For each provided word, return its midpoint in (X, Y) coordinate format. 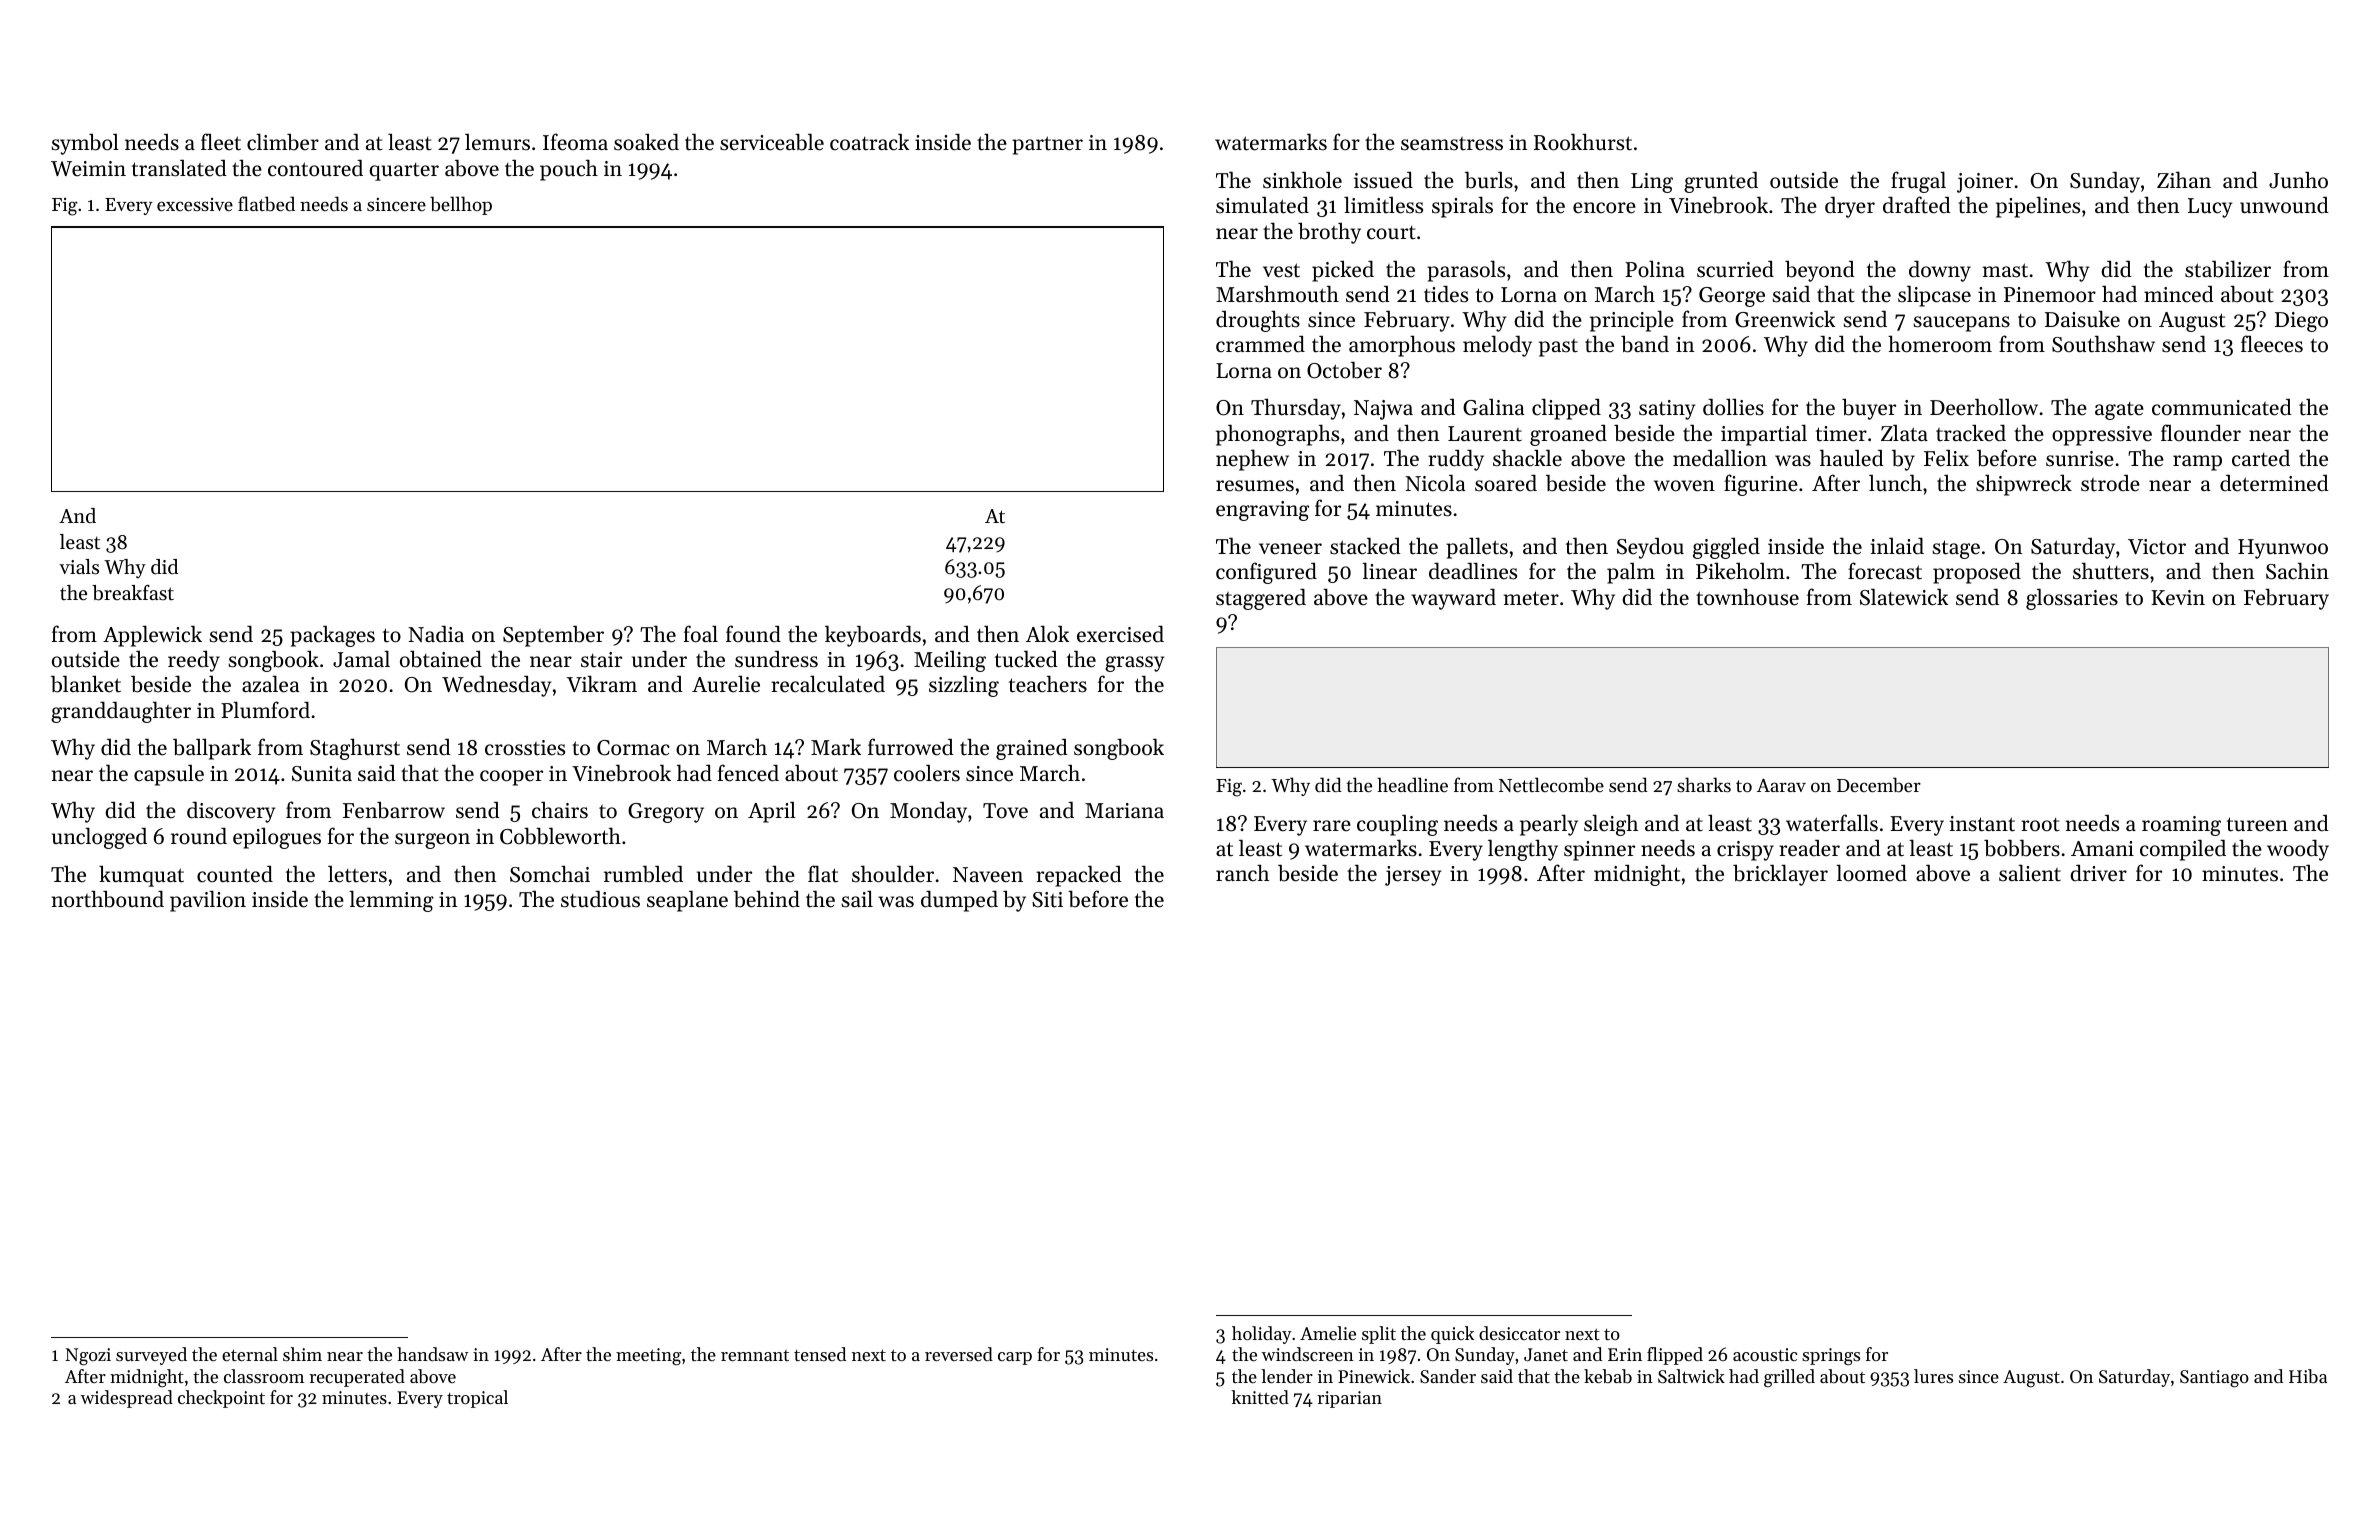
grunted (1721, 182)
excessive (195, 204)
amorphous (1402, 346)
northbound (107, 899)
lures (1933, 1376)
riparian (1349, 1399)
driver (2098, 873)
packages (332, 636)
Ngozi (88, 1356)
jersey (1413, 876)
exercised (1120, 634)
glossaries (2072, 599)
